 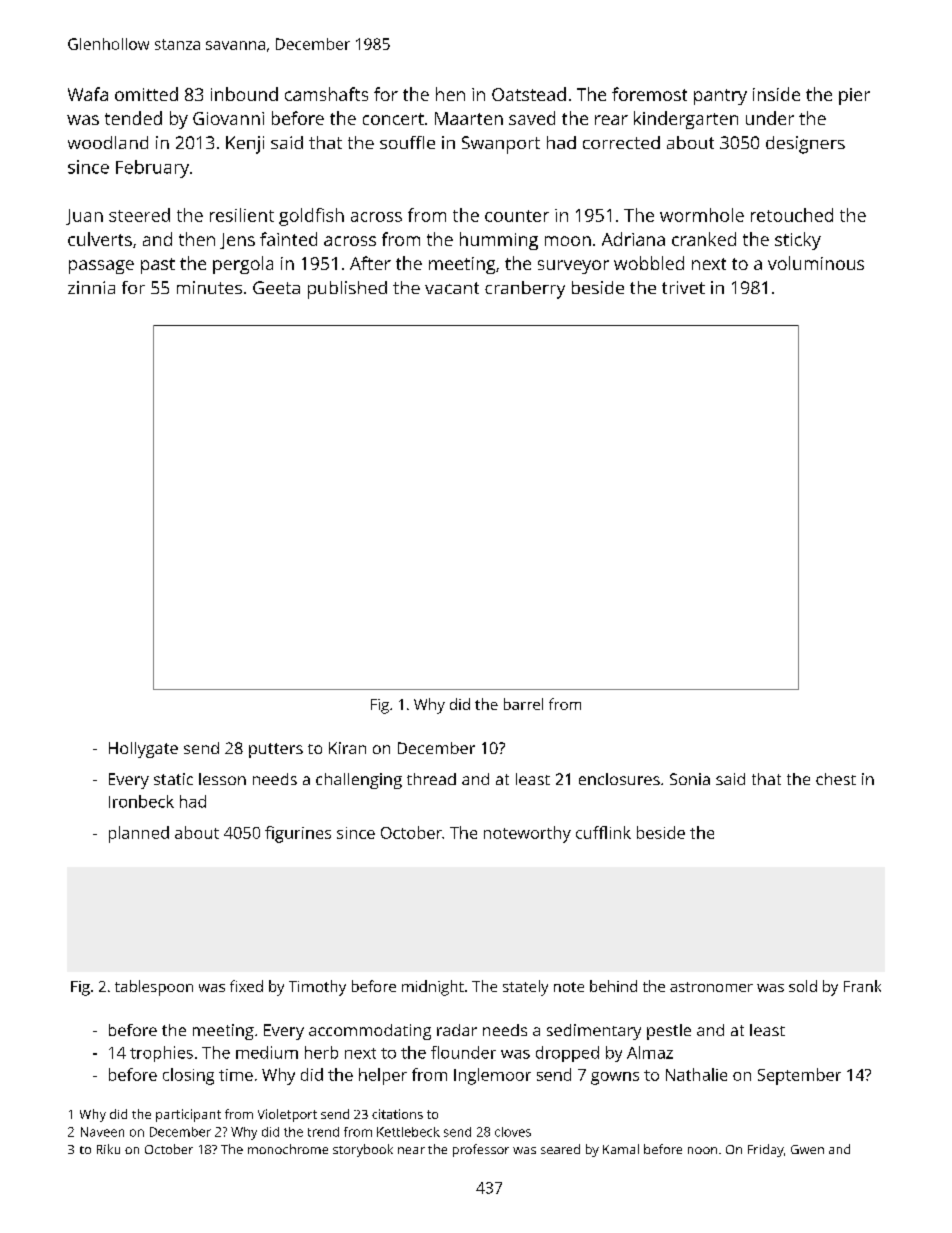 What do you see at coordinates (702, 215) in the image?
I see `wormhole` at bounding box center [702, 215].
